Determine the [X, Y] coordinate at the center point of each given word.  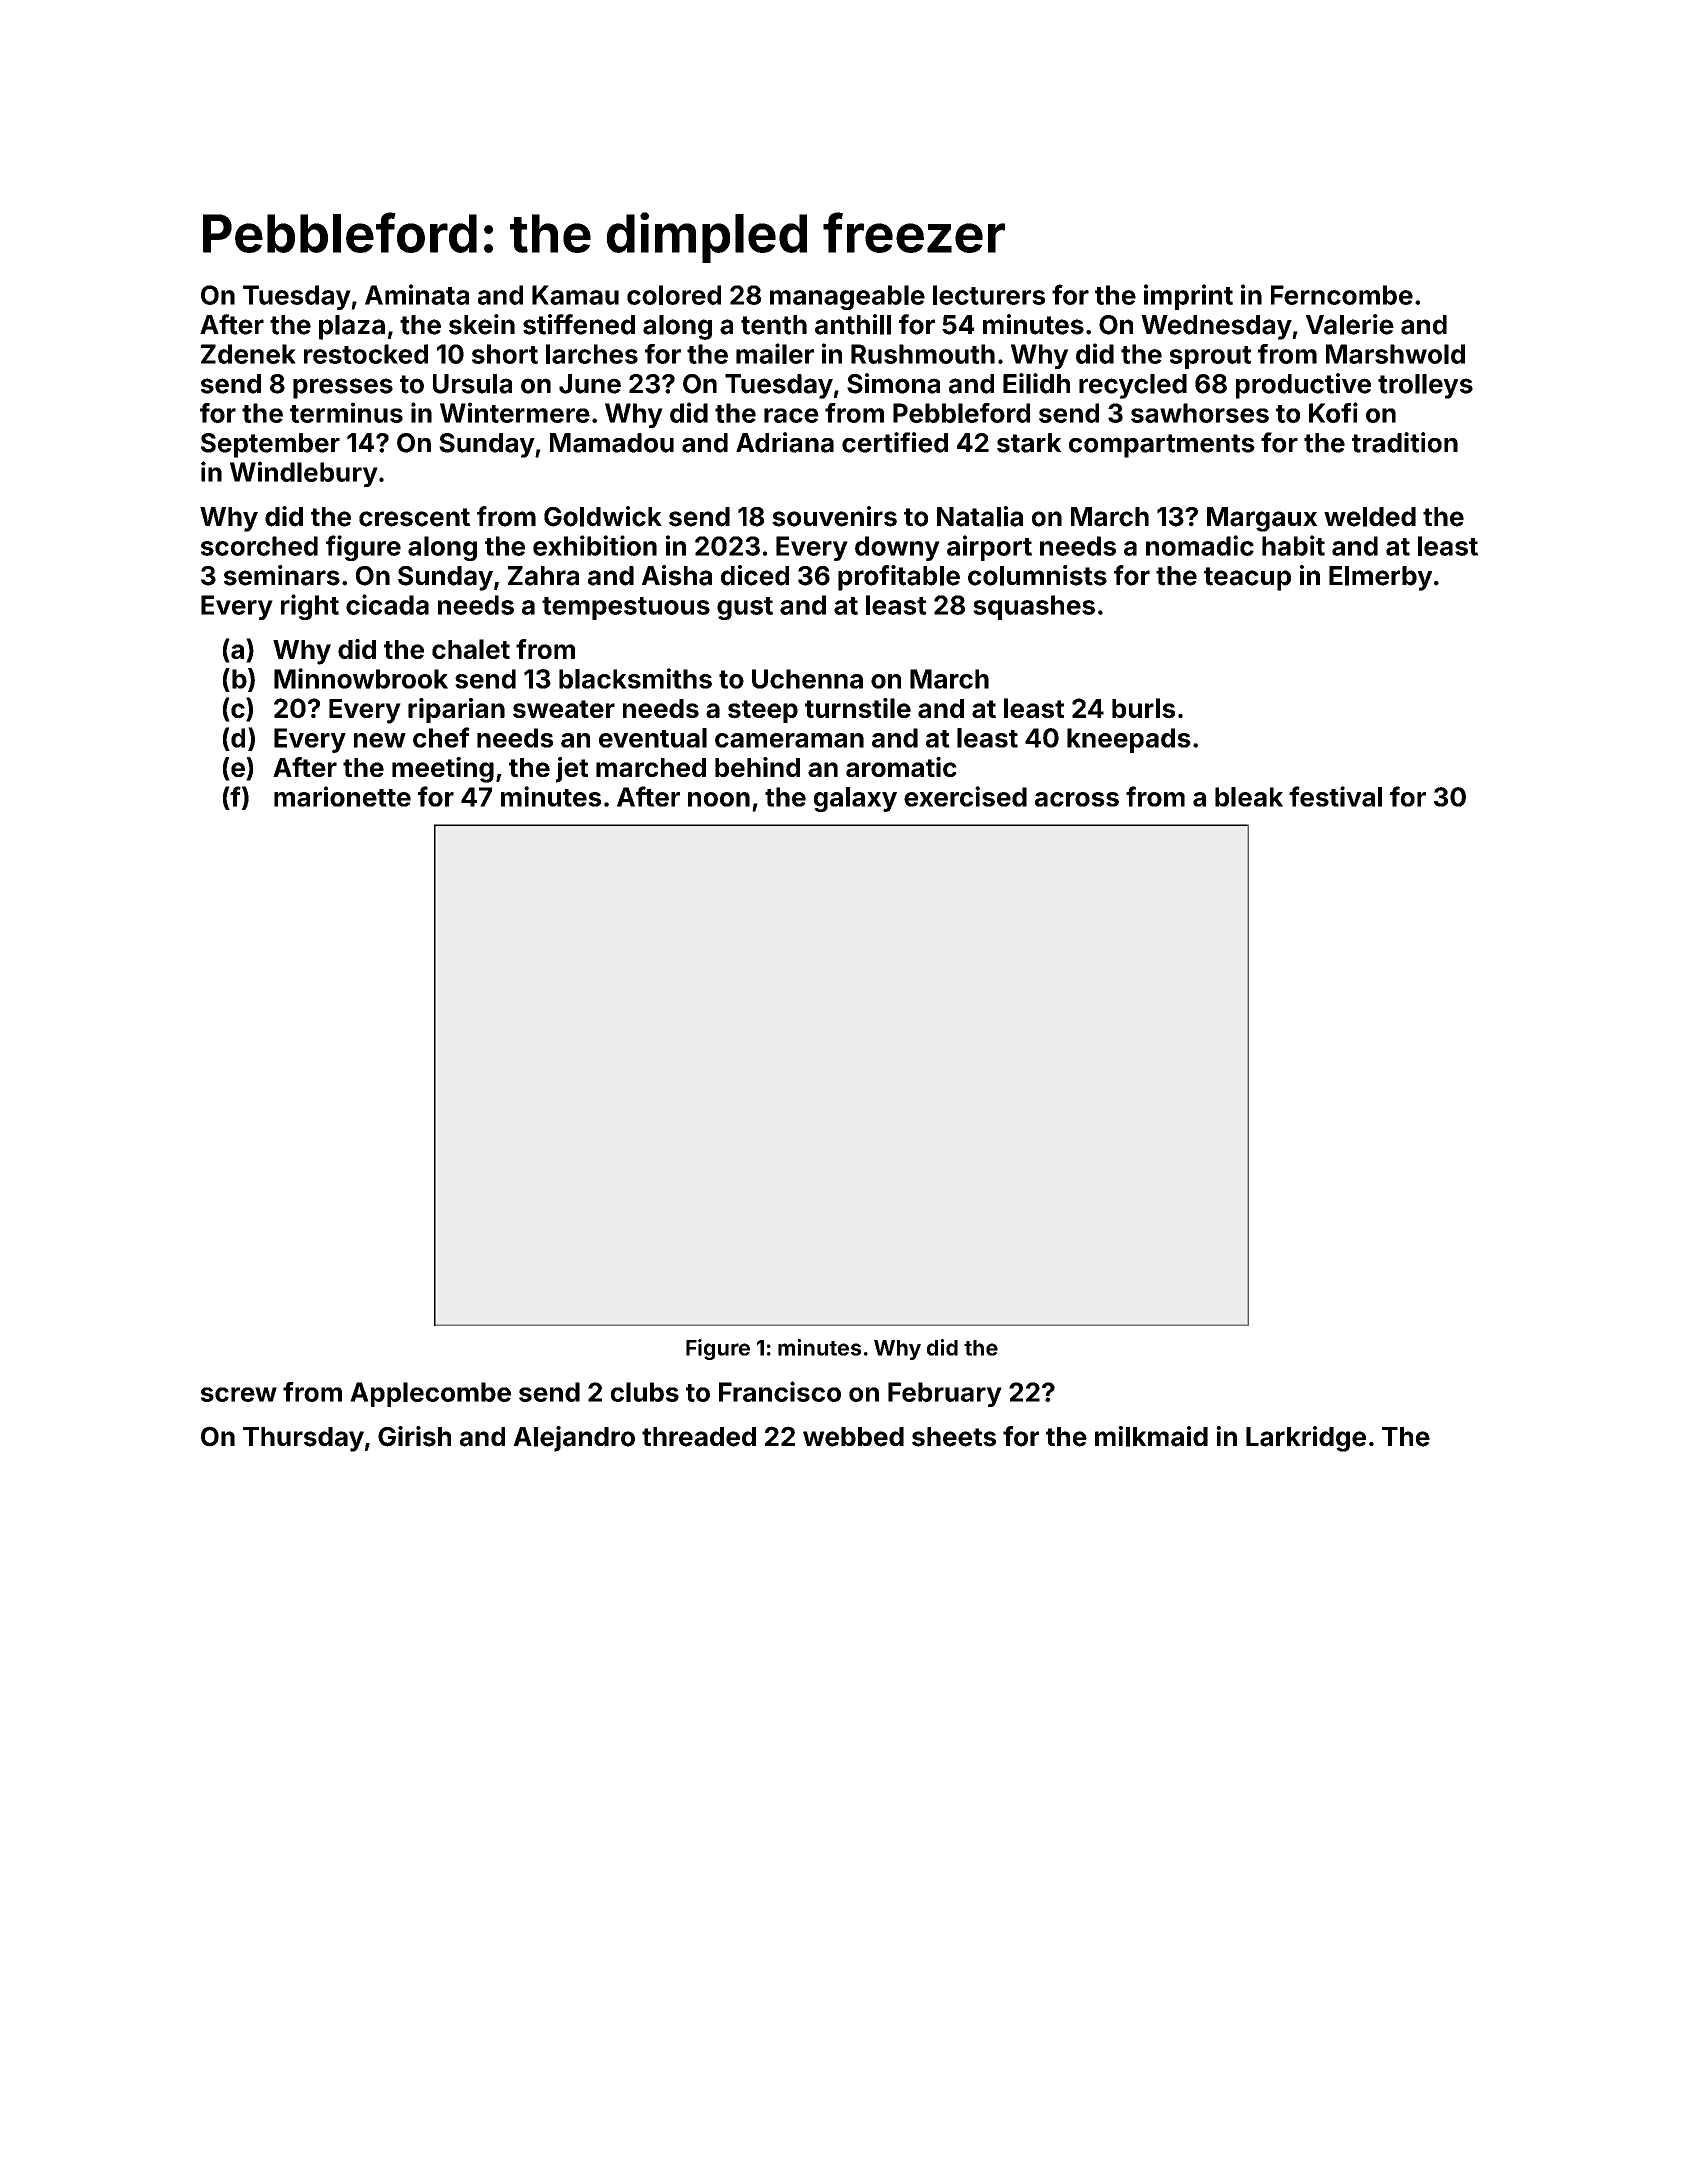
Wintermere [515, 412]
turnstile [858, 708]
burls [1143, 708]
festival [1335, 796]
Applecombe [430, 1394]
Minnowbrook [361, 678]
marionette [342, 796]
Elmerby [1380, 578]
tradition [1405, 442]
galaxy [855, 799]
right [310, 607]
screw [239, 1394]
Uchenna [807, 679]
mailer [775, 353]
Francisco [780, 1391]
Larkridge [1306, 1439]
